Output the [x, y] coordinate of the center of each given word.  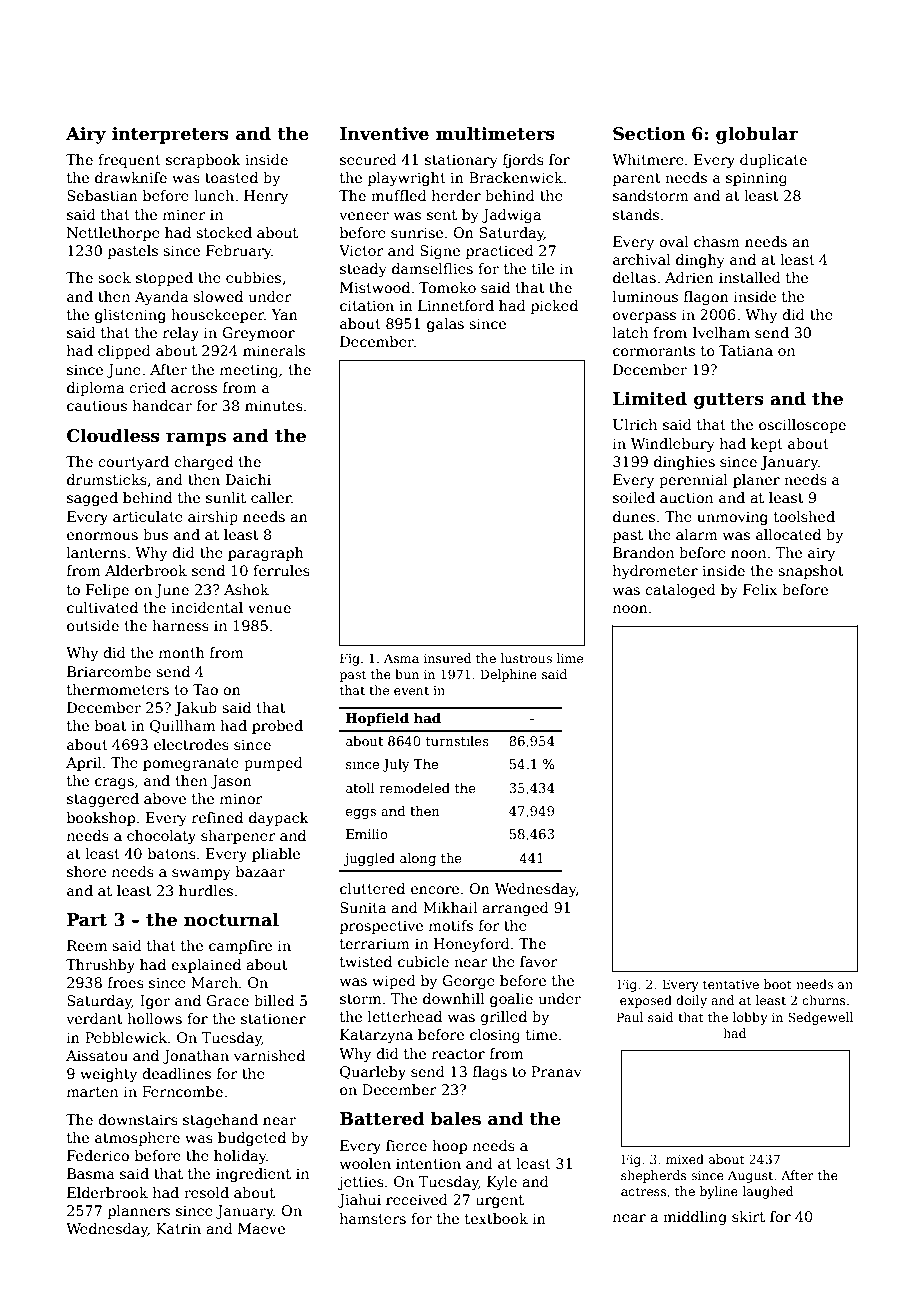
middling [695, 1218]
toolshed [804, 516]
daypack [279, 819]
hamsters [373, 1218]
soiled [634, 497]
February [239, 252]
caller [271, 497]
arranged [515, 909]
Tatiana [746, 350]
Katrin [178, 1228]
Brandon [643, 552]
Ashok [246, 589]
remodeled [414, 788]
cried [147, 387]
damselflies [432, 268]
